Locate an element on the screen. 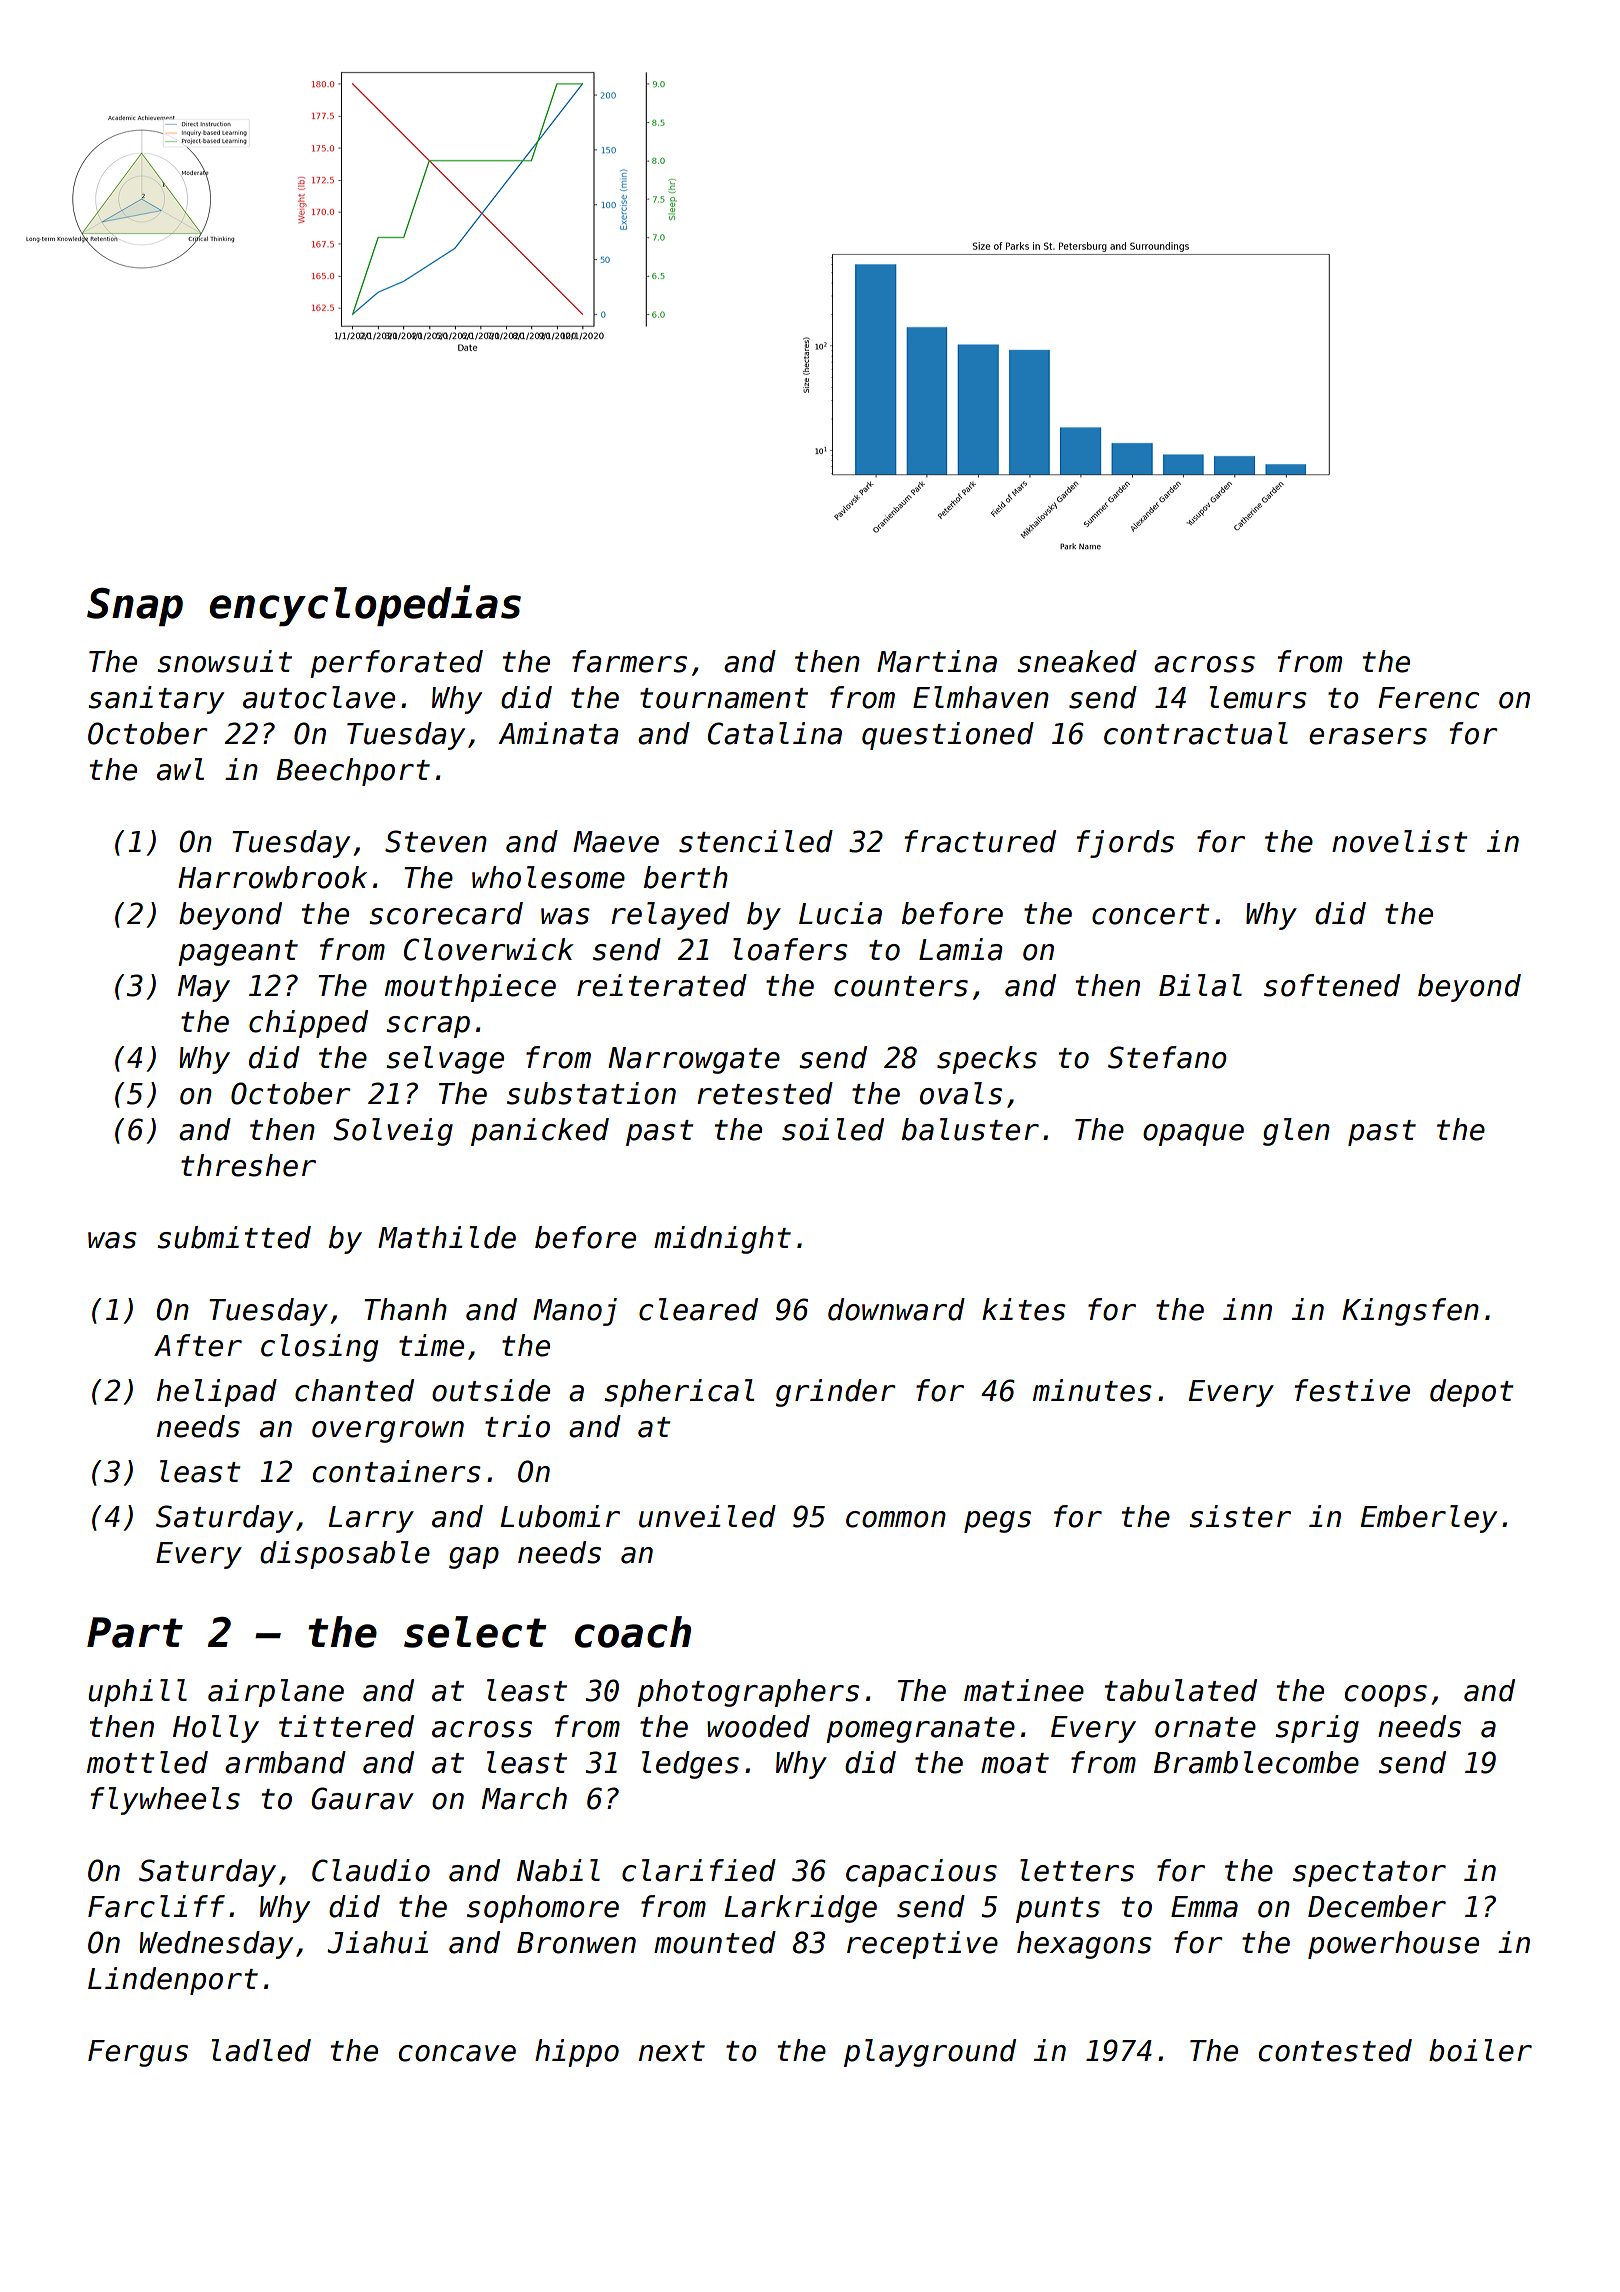 The width and height of the screenshot is (1620, 2292). coops is located at coordinates (1386, 1696).
